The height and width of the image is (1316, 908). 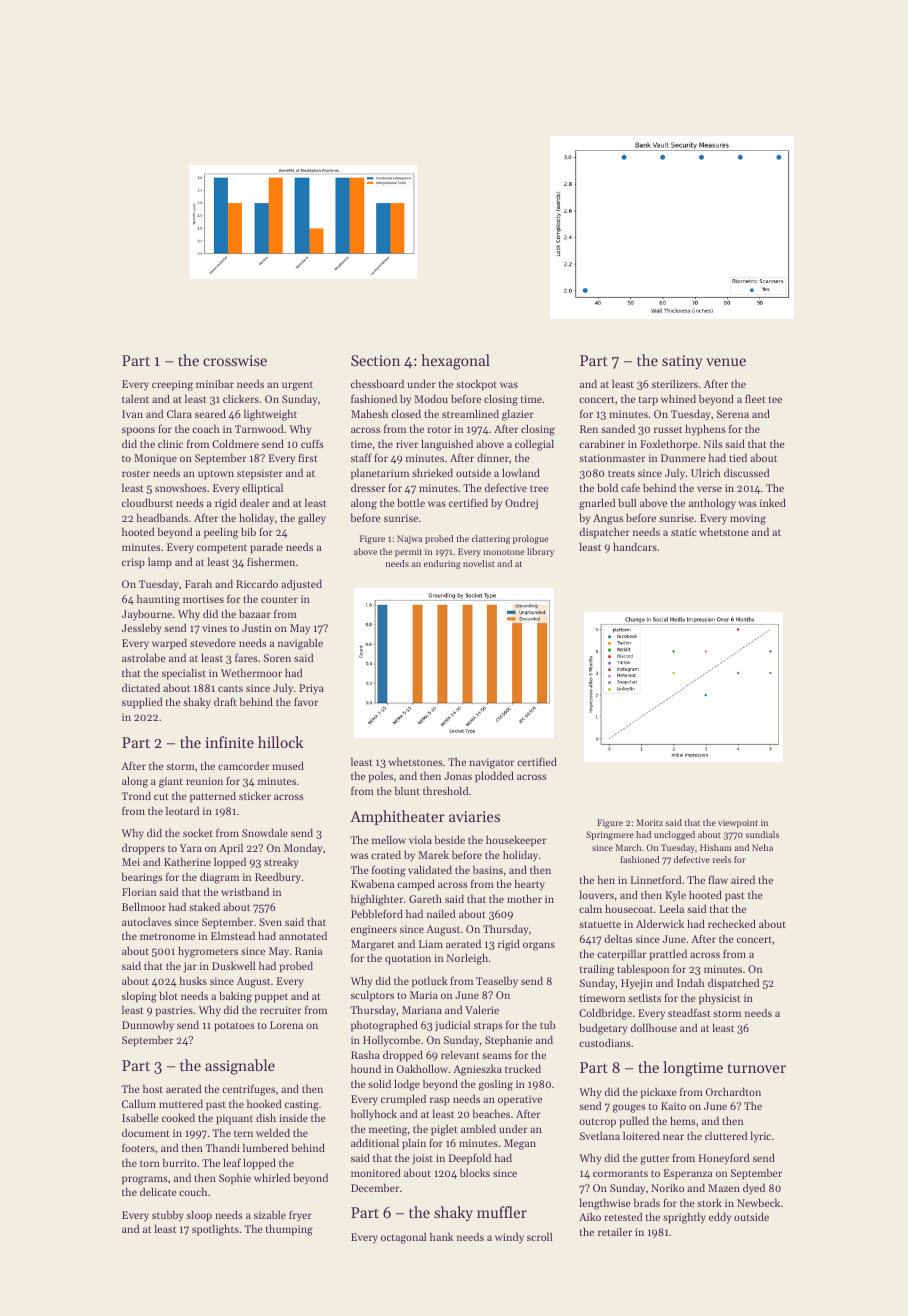 What do you see at coordinates (497, 981) in the image?
I see `Teaselby` at bounding box center [497, 981].
